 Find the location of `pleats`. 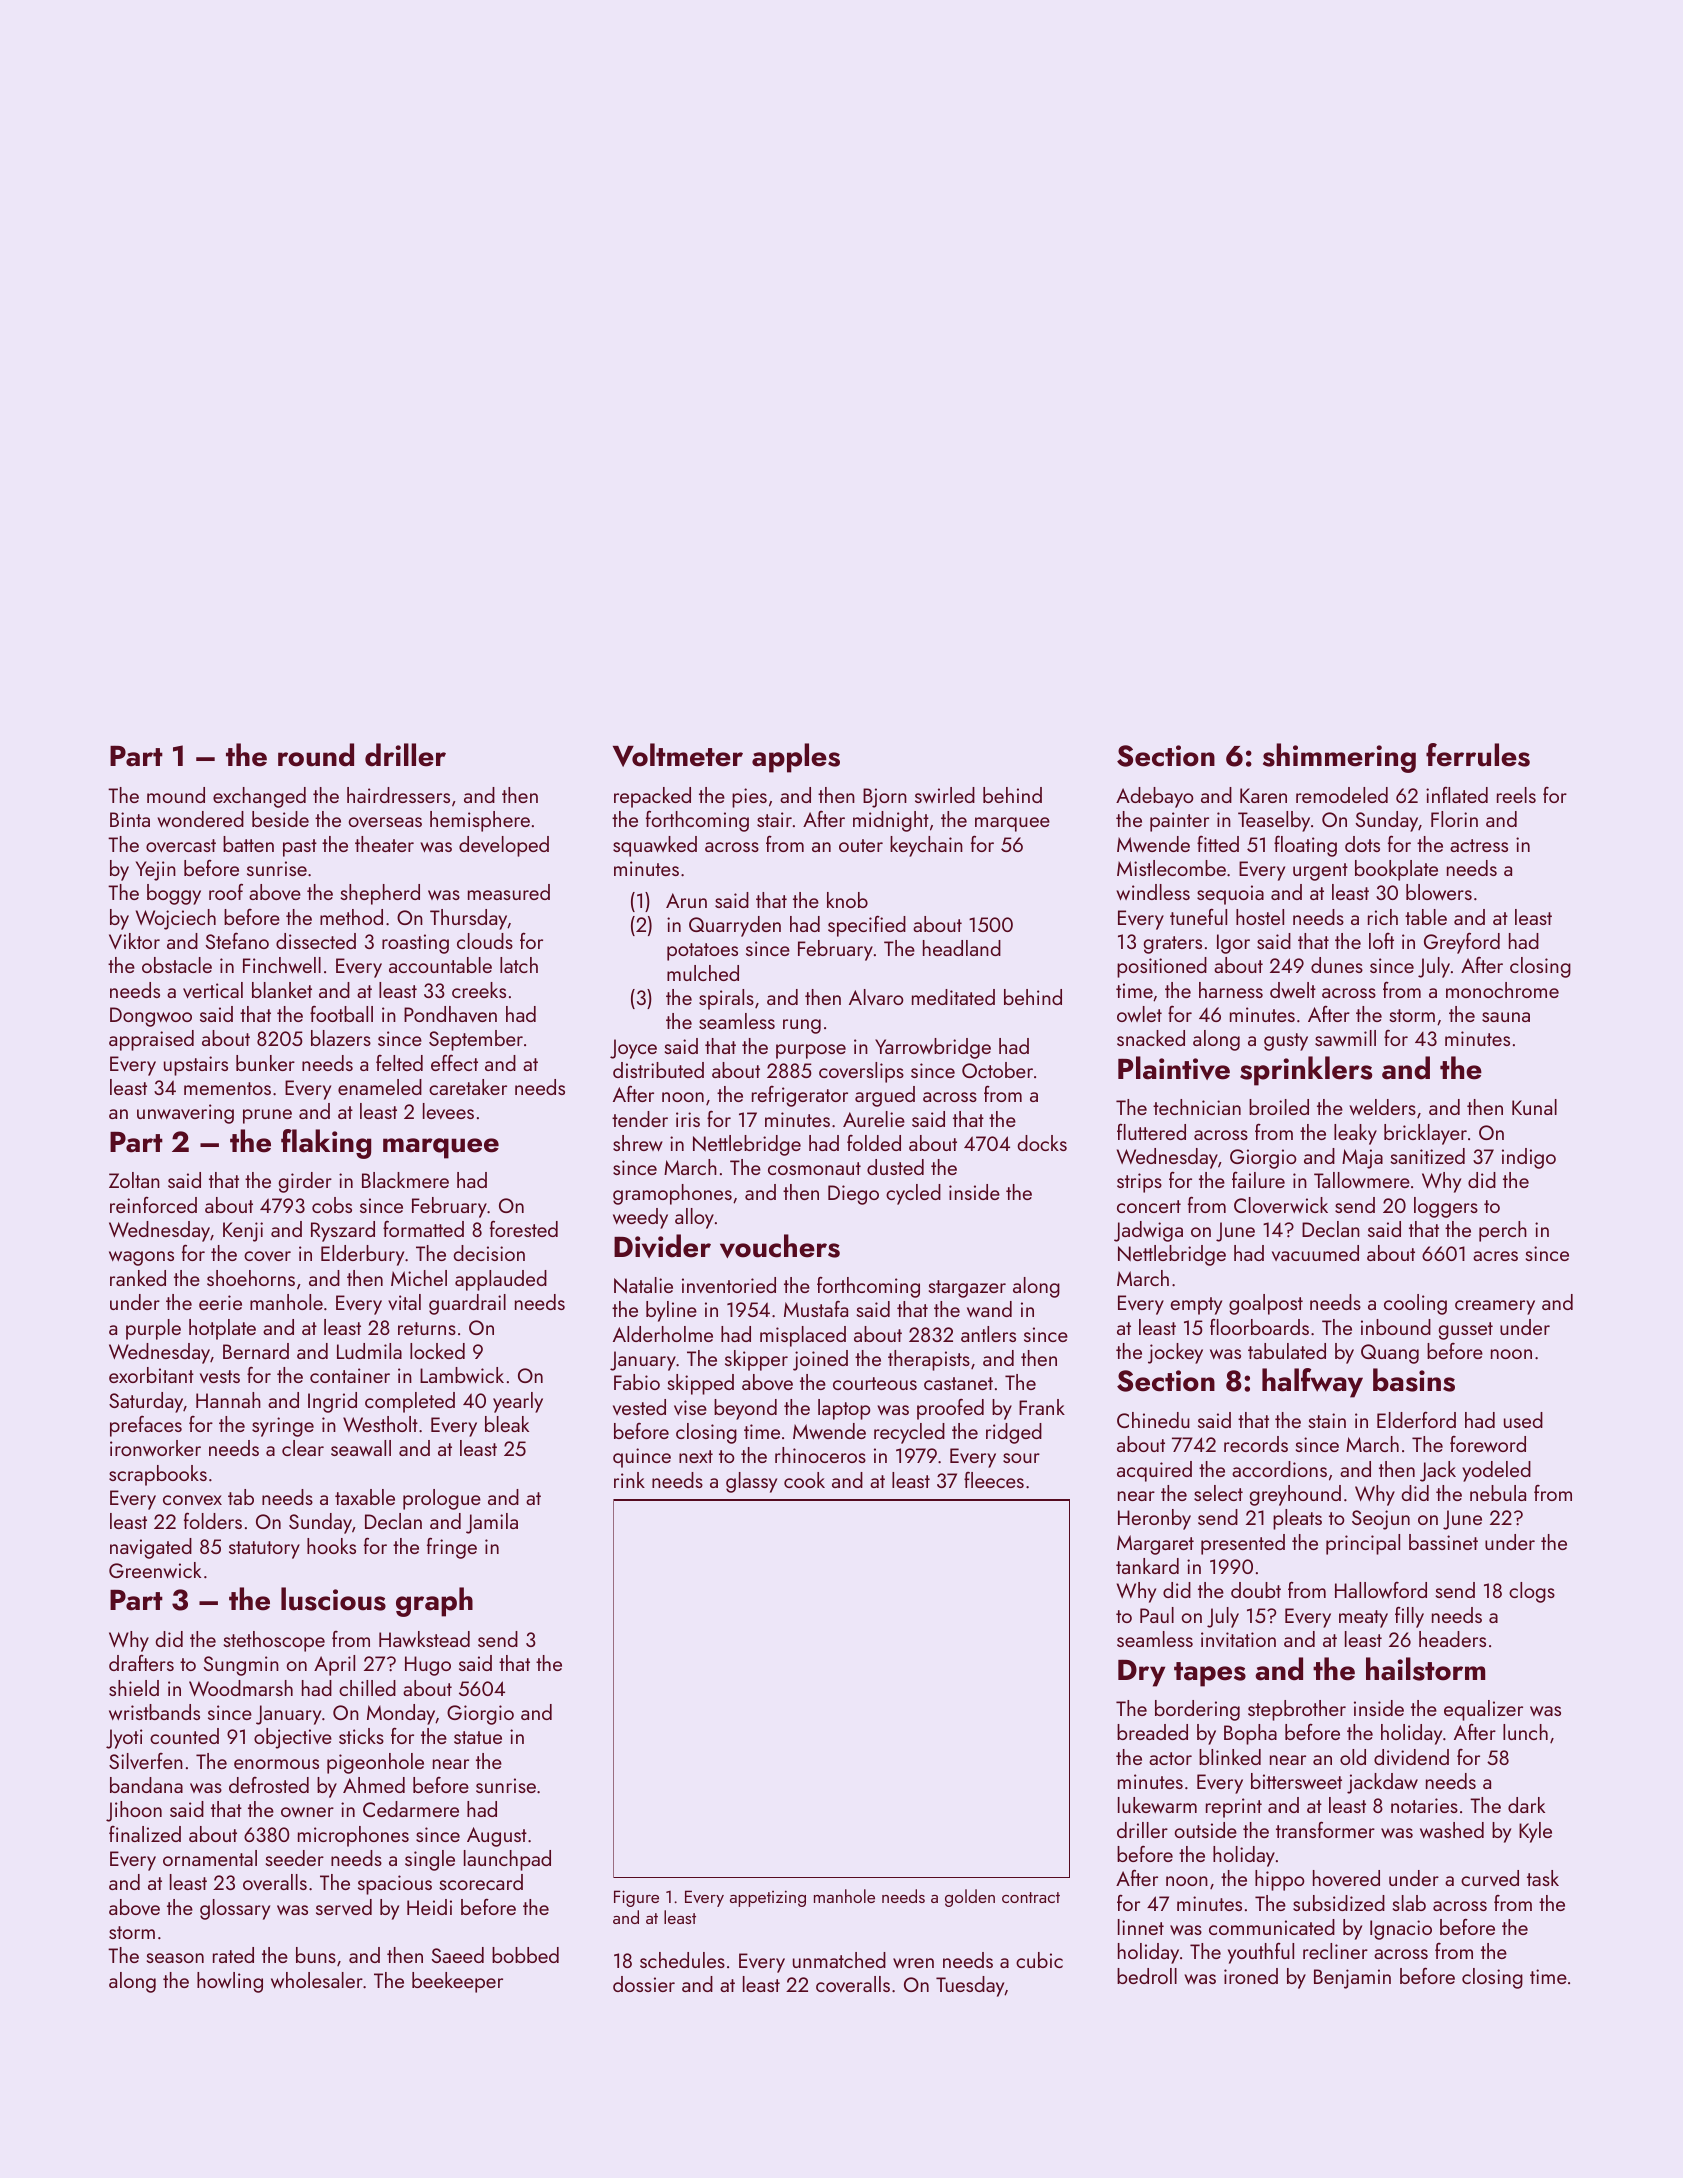

pleats is located at coordinates (1297, 1519).
